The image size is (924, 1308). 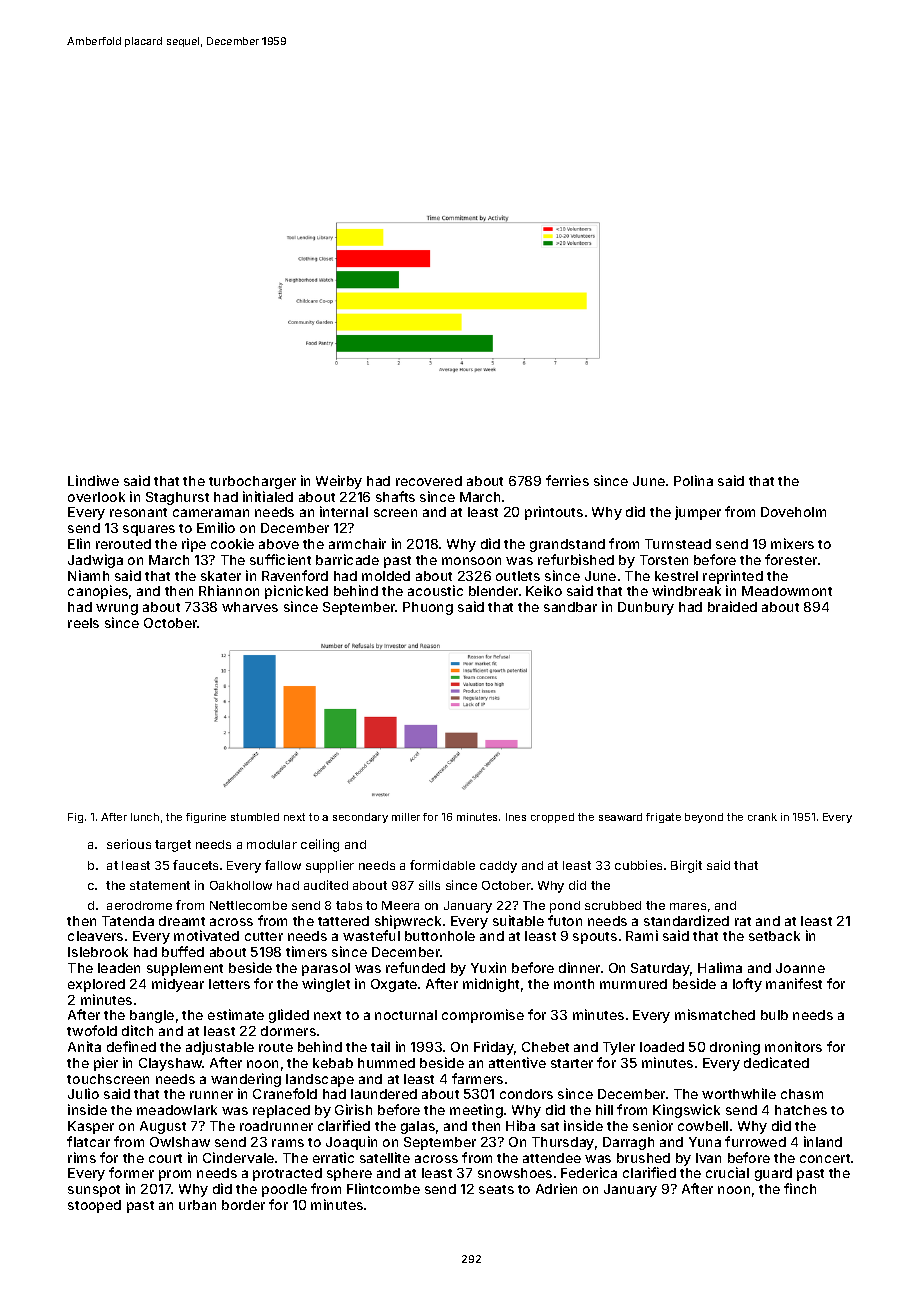 I want to click on ferries, so click(x=567, y=480).
